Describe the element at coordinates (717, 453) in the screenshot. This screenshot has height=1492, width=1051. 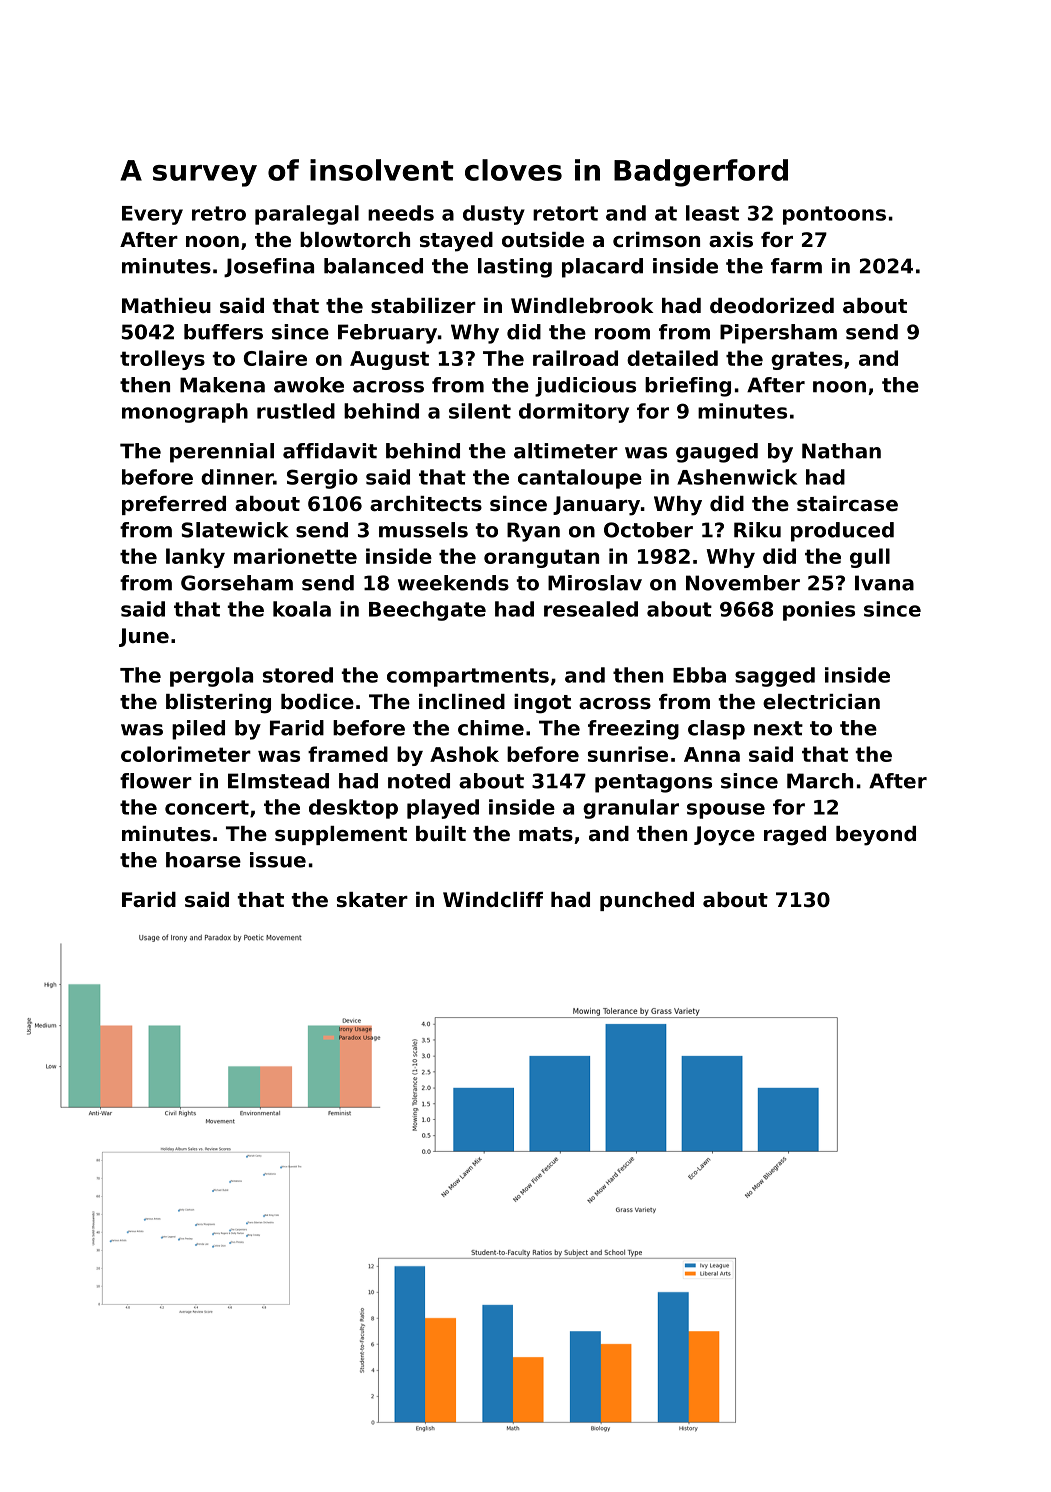
I see `gauged` at that location.
